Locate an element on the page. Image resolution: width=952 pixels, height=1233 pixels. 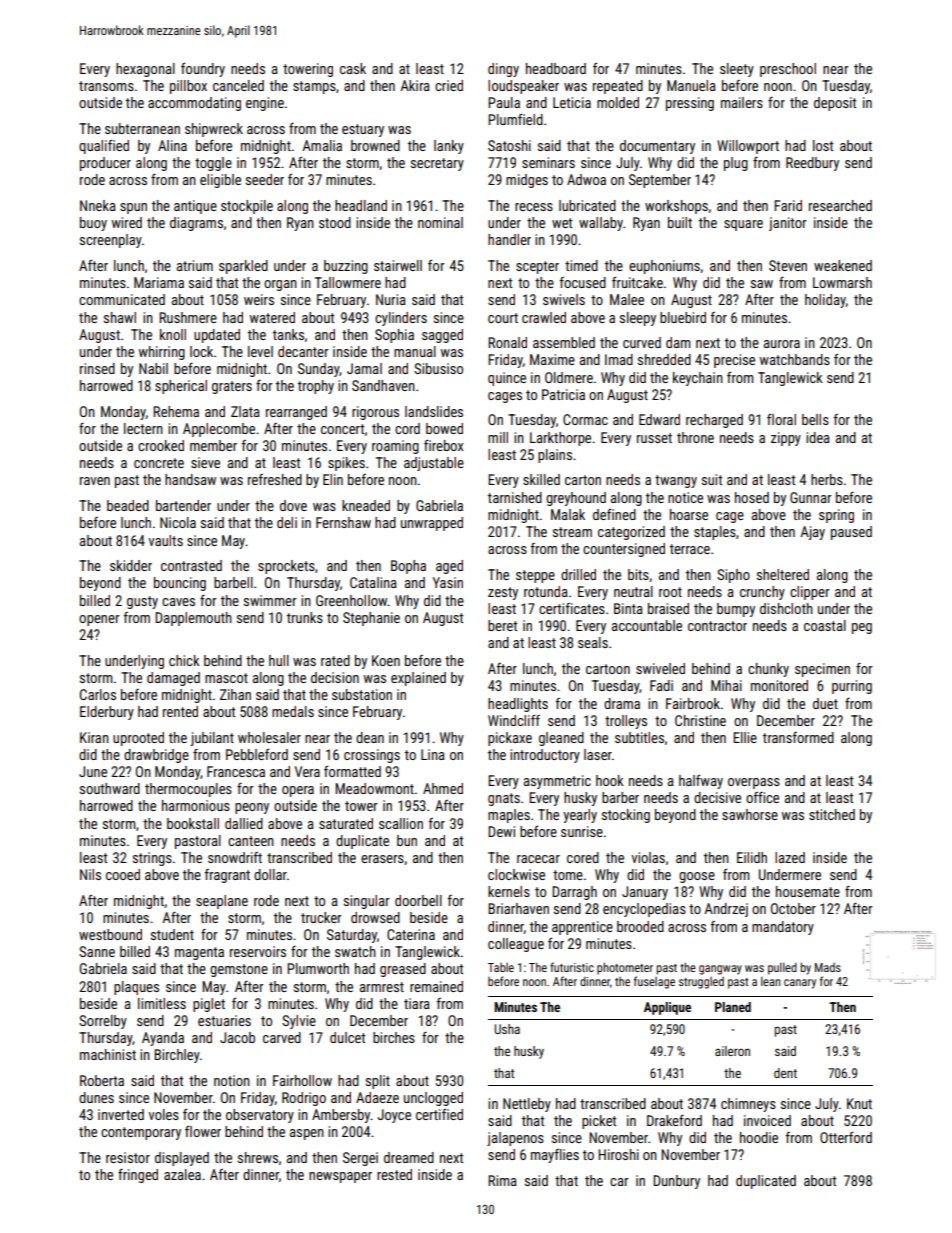
cartoon is located at coordinates (608, 669).
